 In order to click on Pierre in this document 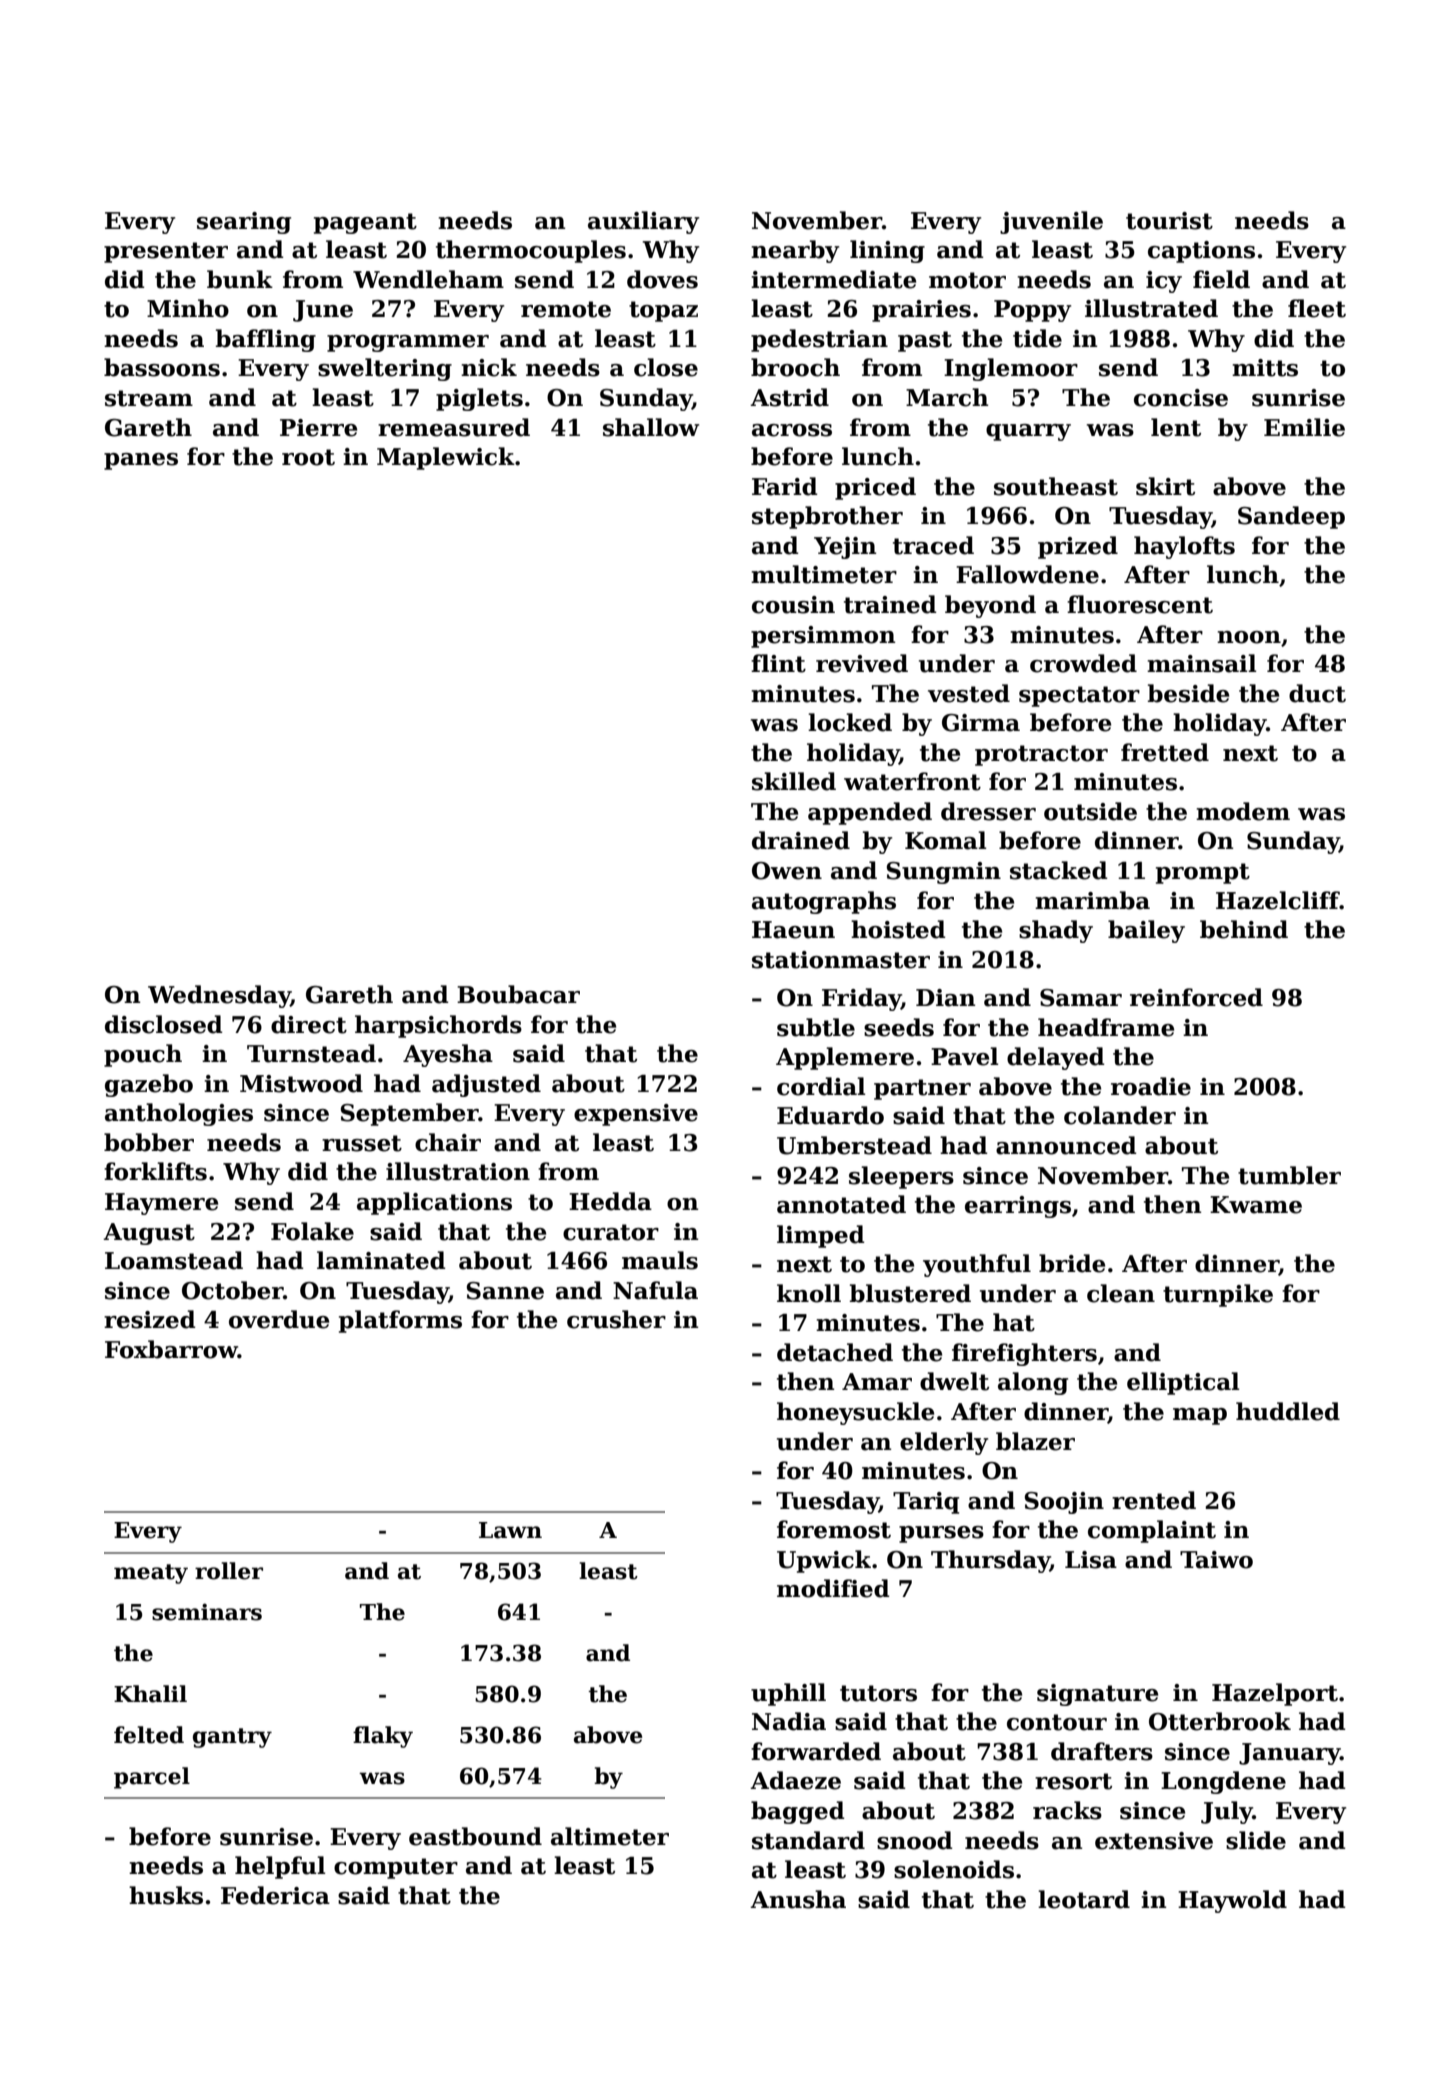, I will do `click(318, 428)`.
